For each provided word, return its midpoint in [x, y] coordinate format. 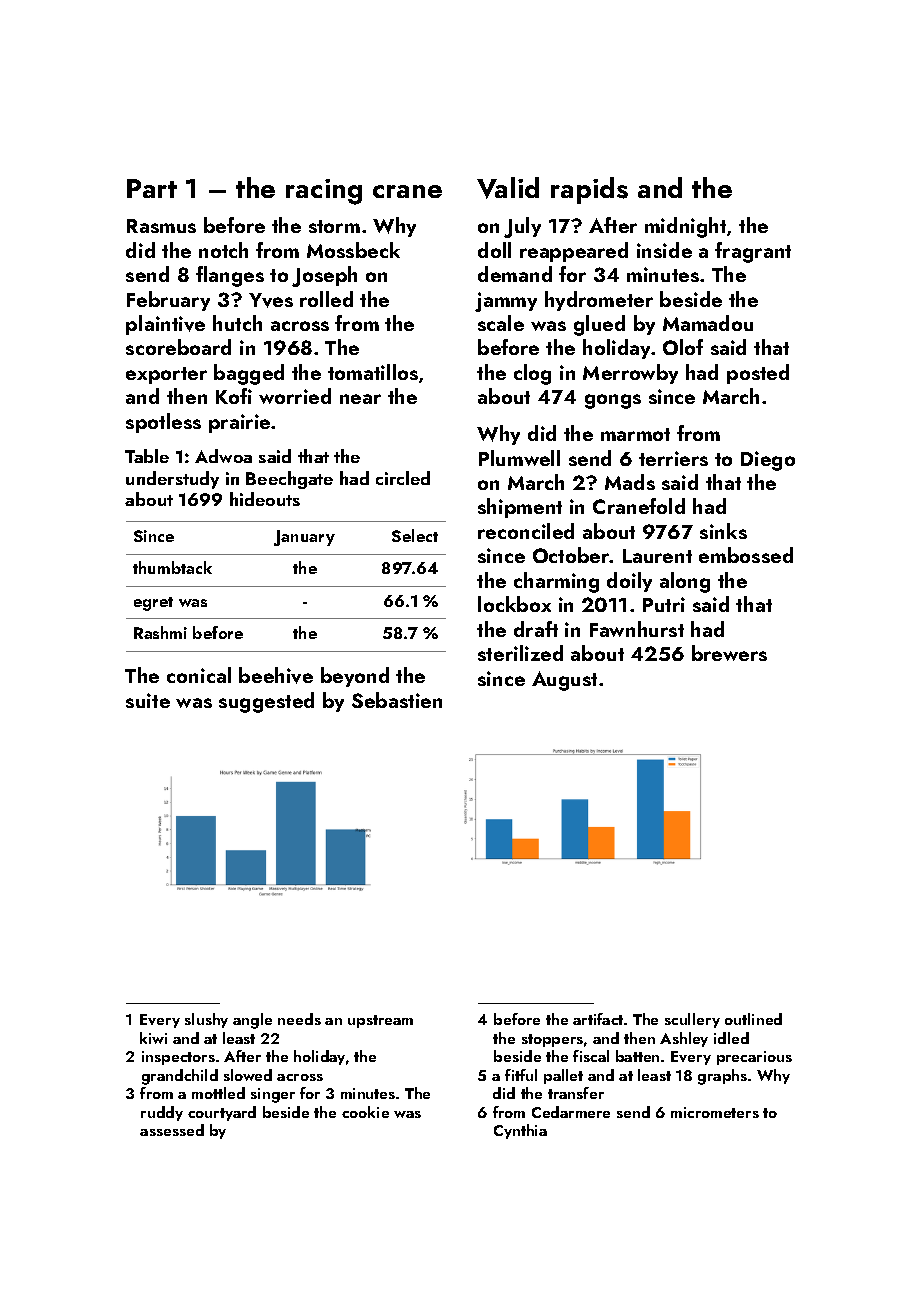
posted [758, 374]
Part [152, 188]
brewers [729, 653]
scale [501, 323]
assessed [172, 1130]
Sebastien [397, 700]
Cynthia [520, 1131]
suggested [266, 702]
